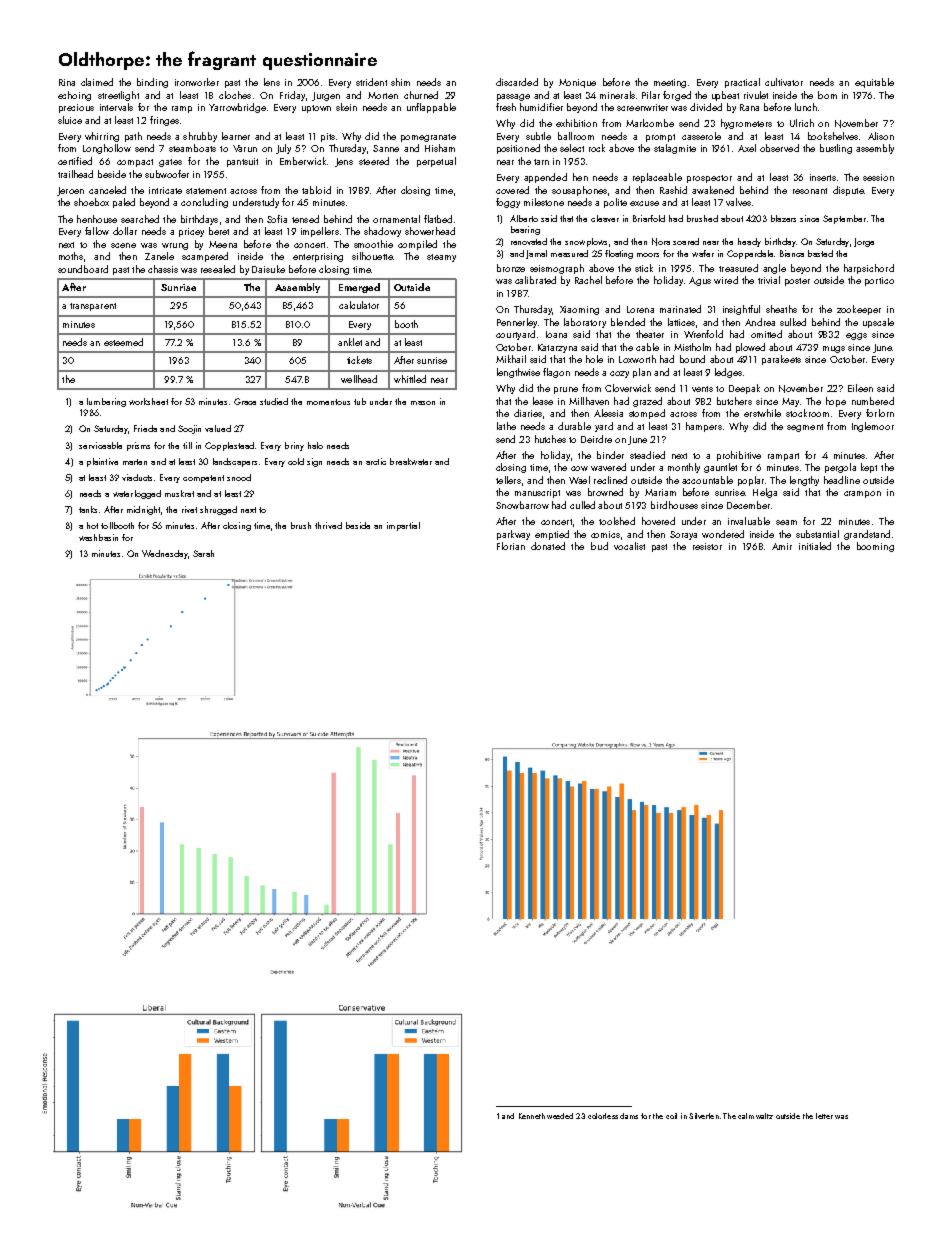 This image has height=1233, width=952. What do you see at coordinates (864, 242) in the image?
I see `Jorge` at bounding box center [864, 242].
